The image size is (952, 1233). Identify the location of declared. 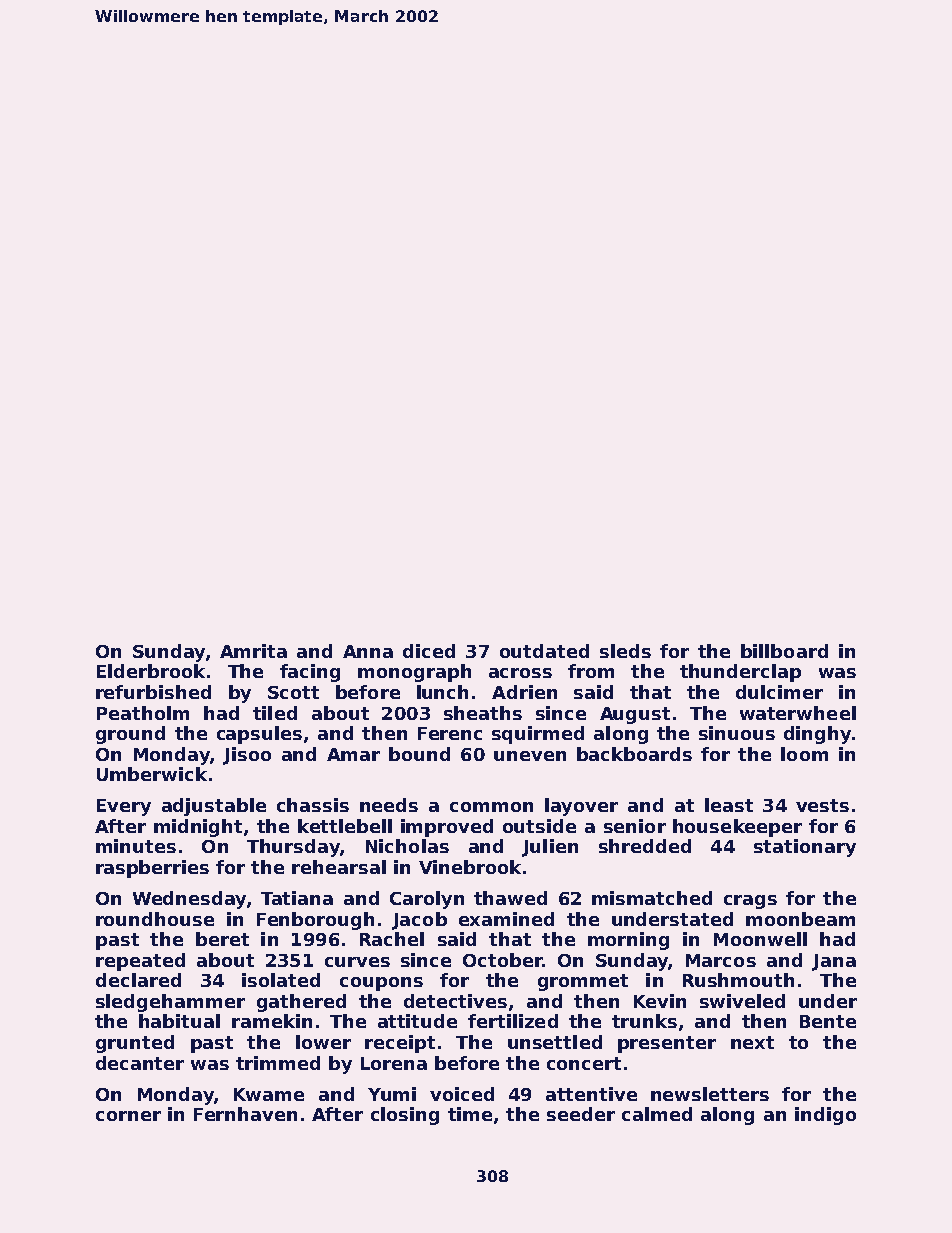
(138, 980).
